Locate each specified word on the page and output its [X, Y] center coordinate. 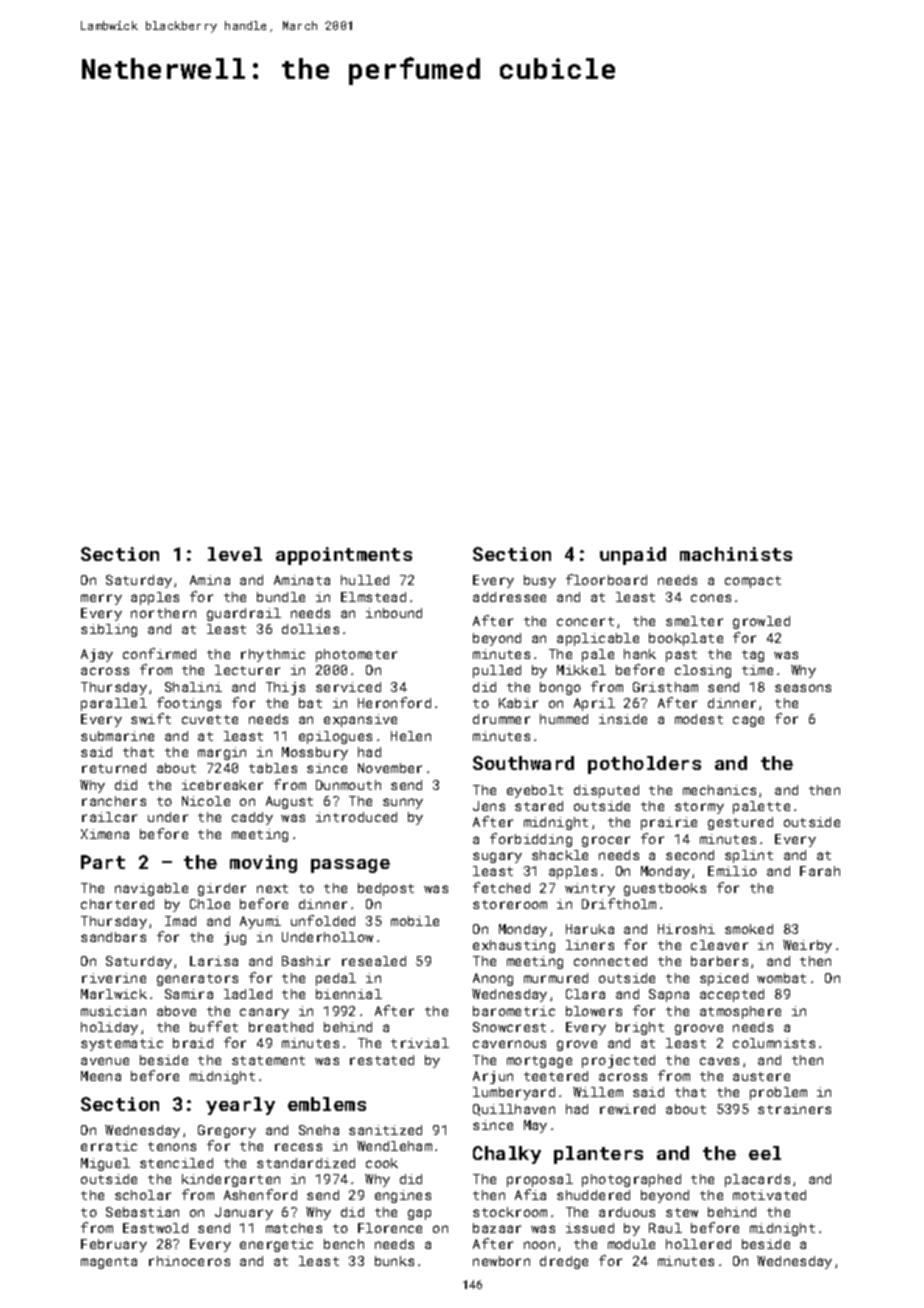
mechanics [719, 790]
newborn [501, 1261]
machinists [736, 554]
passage [350, 866]
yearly [240, 1106]
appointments [344, 556]
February [114, 1245]
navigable [151, 889]
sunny [403, 803]
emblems [327, 1104]
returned [114, 768]
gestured [740, 823]
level [235, 554]
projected [618, 1061]
